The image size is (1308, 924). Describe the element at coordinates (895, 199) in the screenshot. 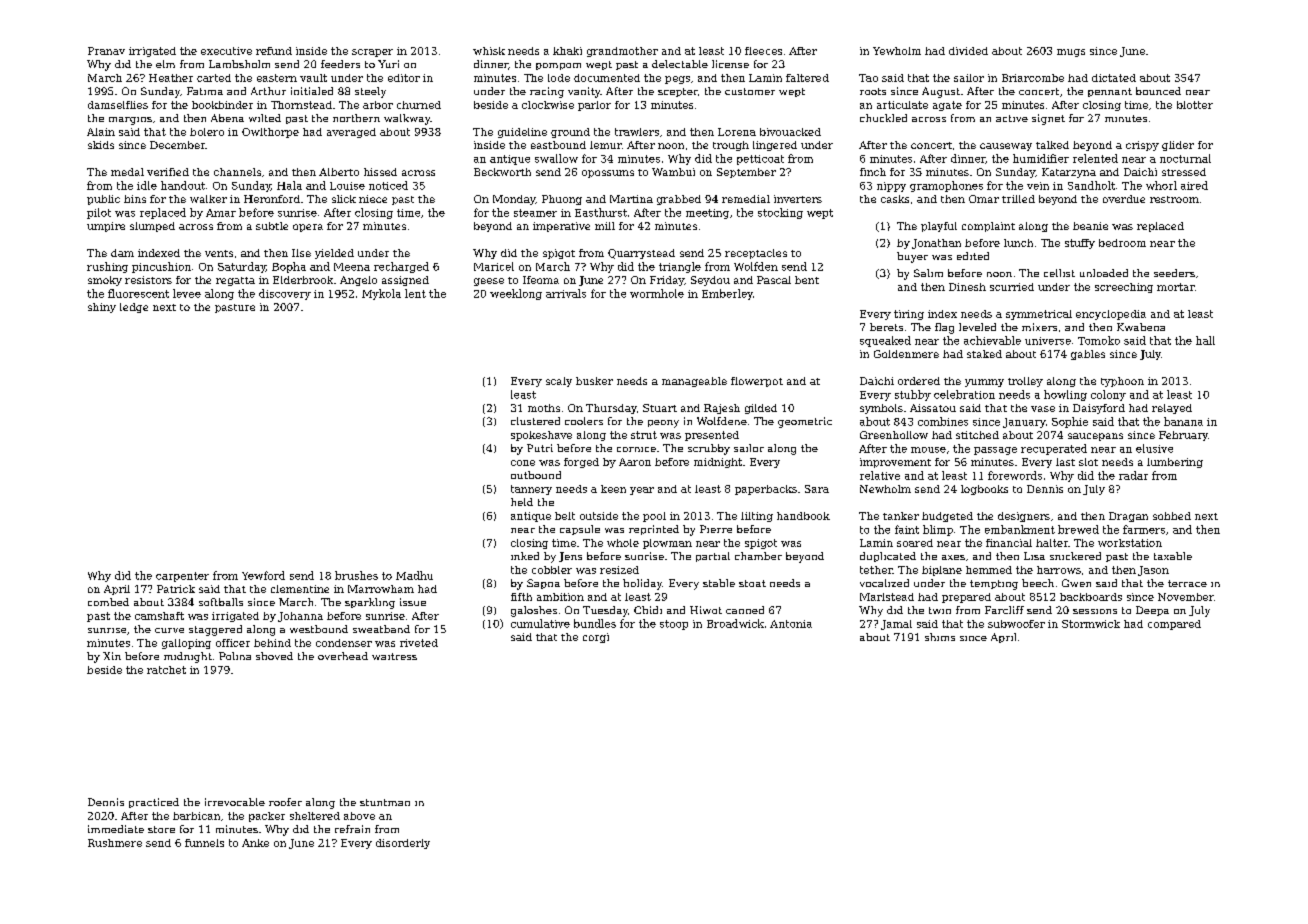

I see `casks` at that location.
